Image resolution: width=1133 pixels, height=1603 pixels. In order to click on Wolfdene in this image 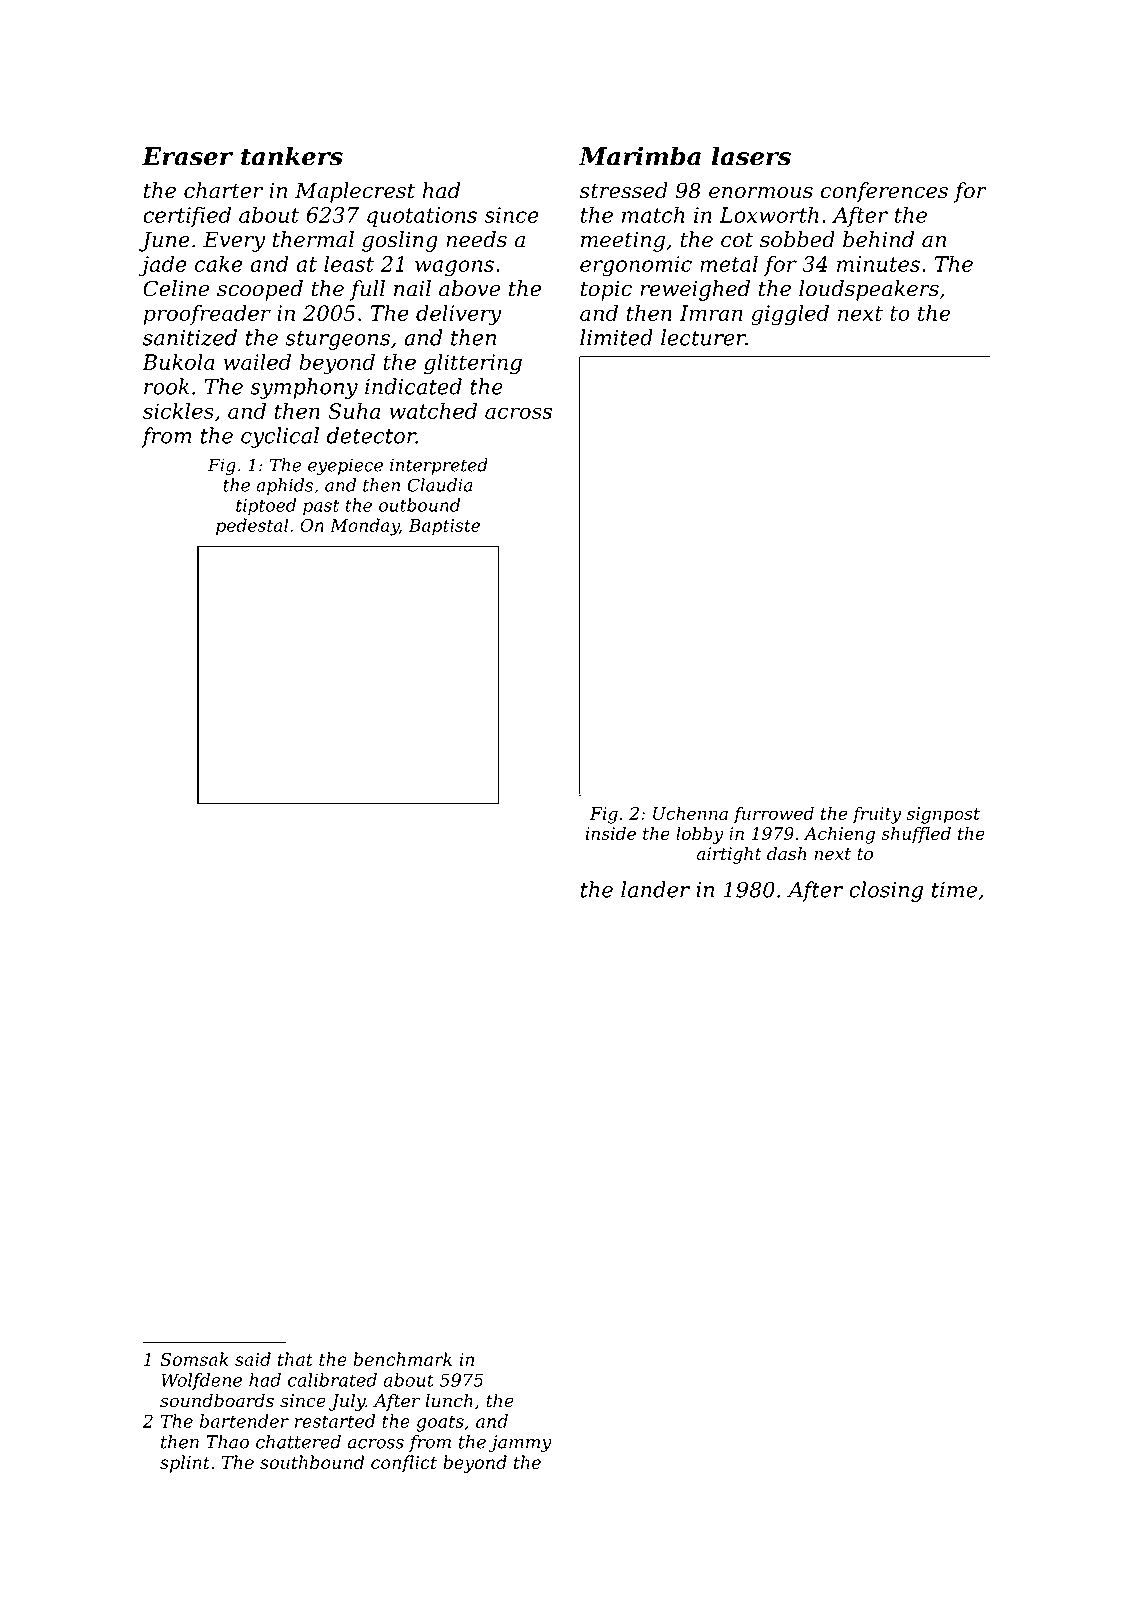, I will do `click(201, 1381)`.
